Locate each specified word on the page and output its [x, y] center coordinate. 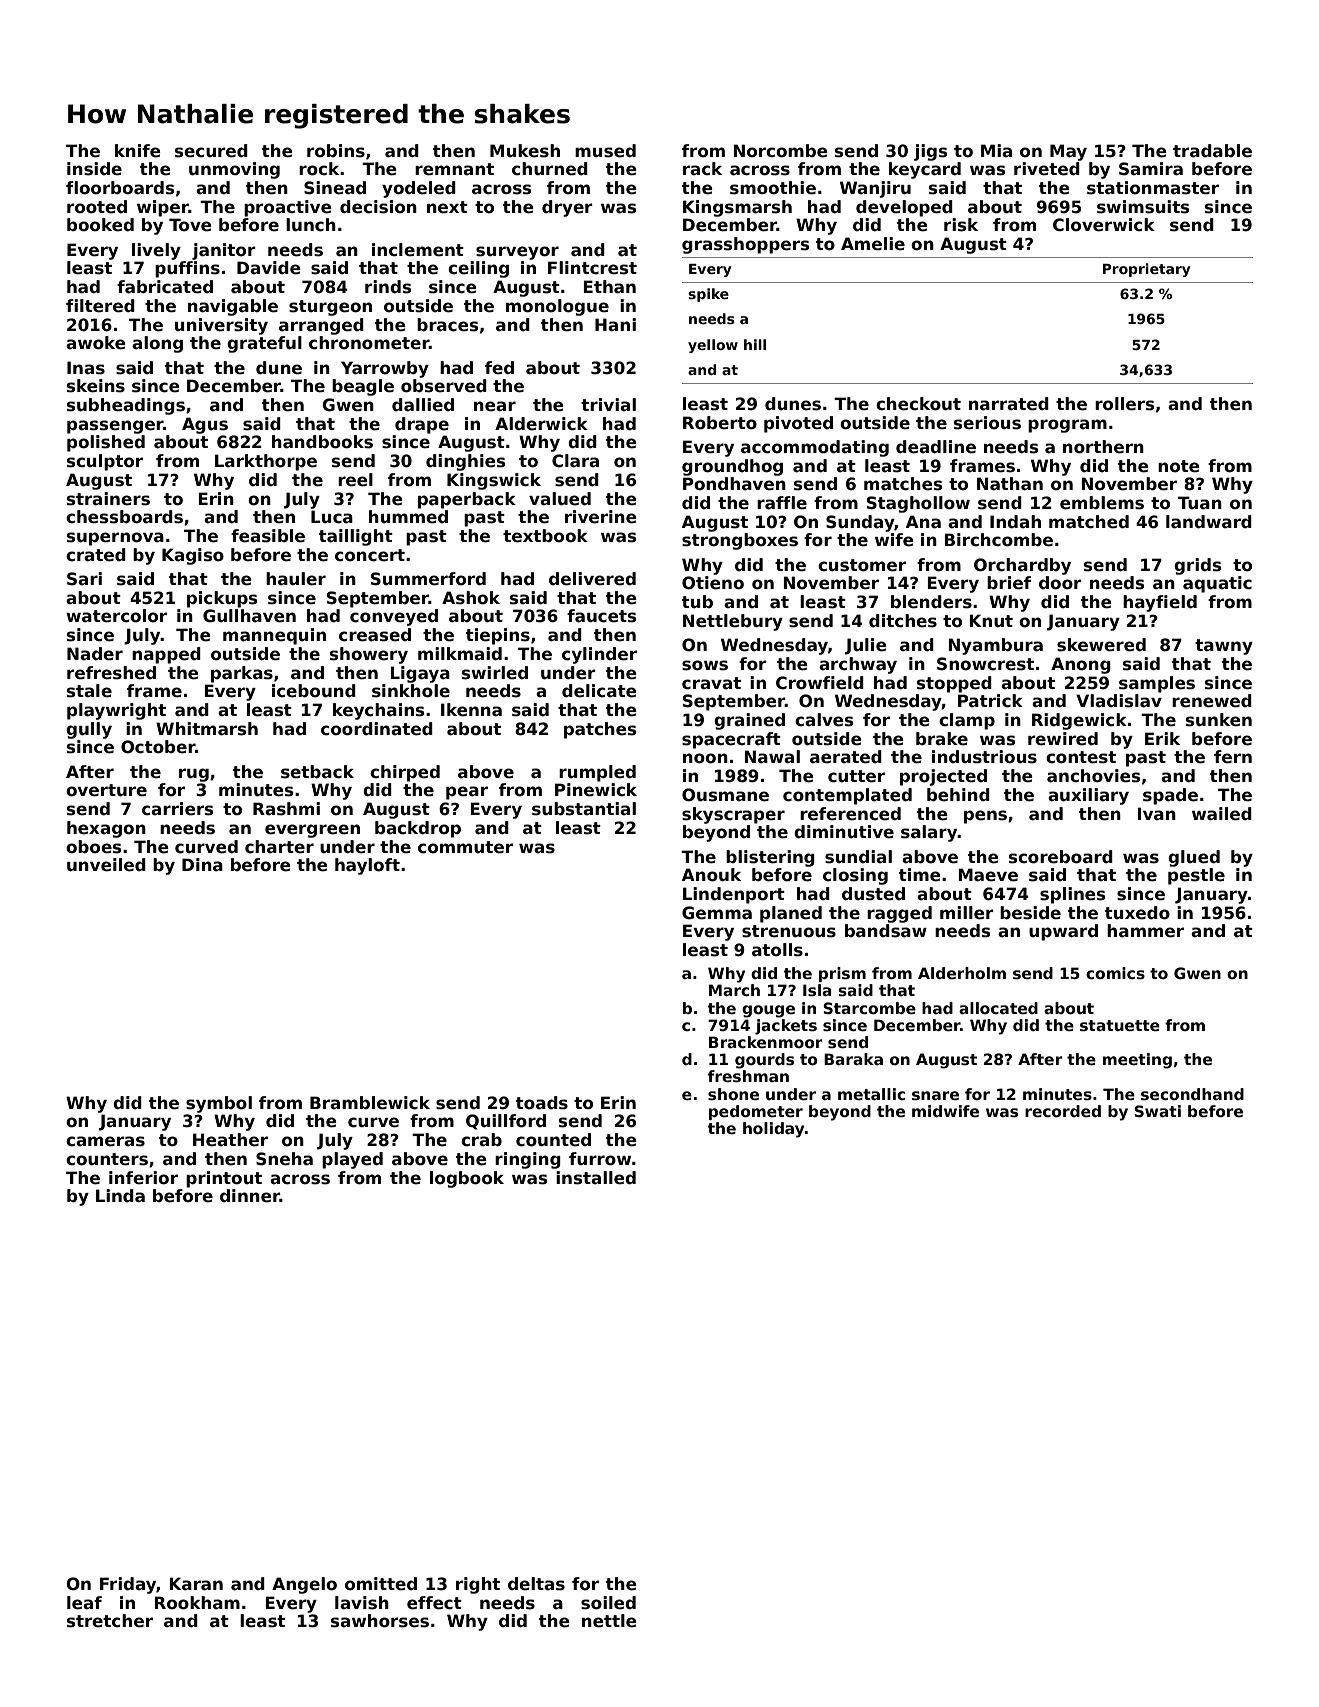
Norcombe [781, 151]
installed [596, 1178]
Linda [120, 1196]
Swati [1157, 1111]
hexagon [106, 829]
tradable [1212, 151]
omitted [381, 1584]
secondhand [1192, 1094]
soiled [608, 1603]
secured [211, 151]
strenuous [789, 931]
